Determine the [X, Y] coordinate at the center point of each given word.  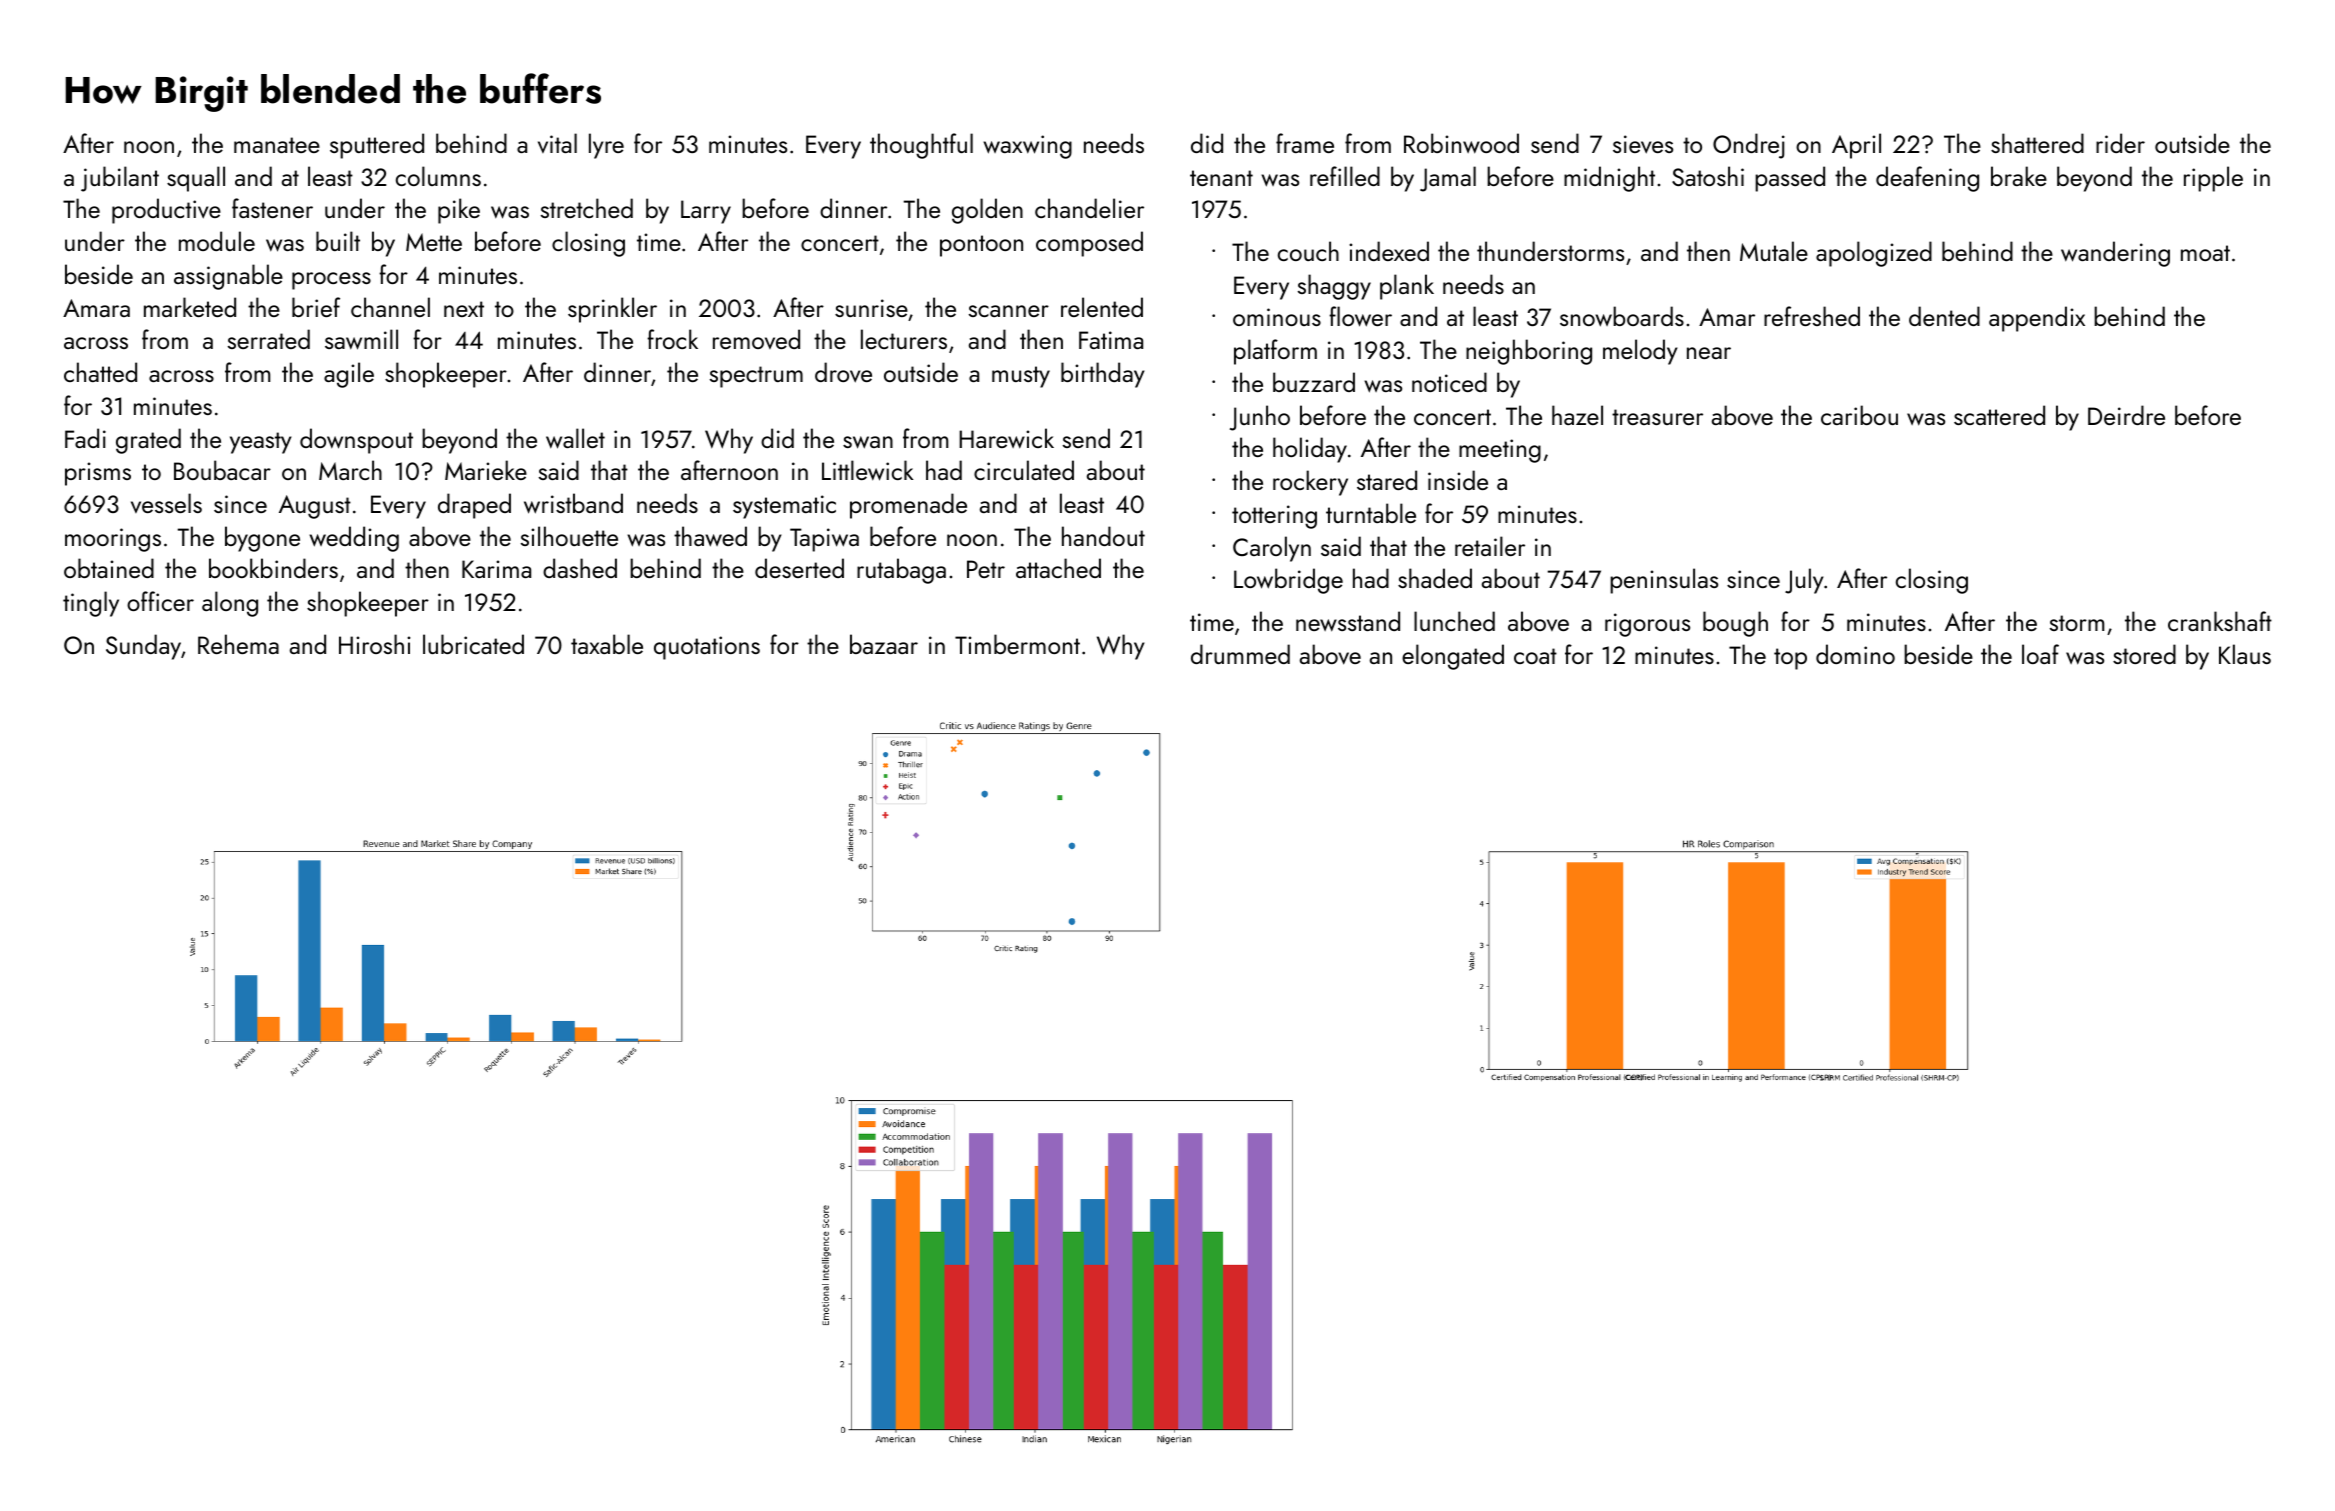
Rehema [238, 644]
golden [987, 211]
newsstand [1348, 621]
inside [1458, 480]
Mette [434, 242]
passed [1790, 179]
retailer [1490, 546]
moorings [113, 540]
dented [1944, 316]
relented [1102, 307]
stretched [587, 208]
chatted [100, 372]
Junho [1260, 418]
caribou [1859, 415]
